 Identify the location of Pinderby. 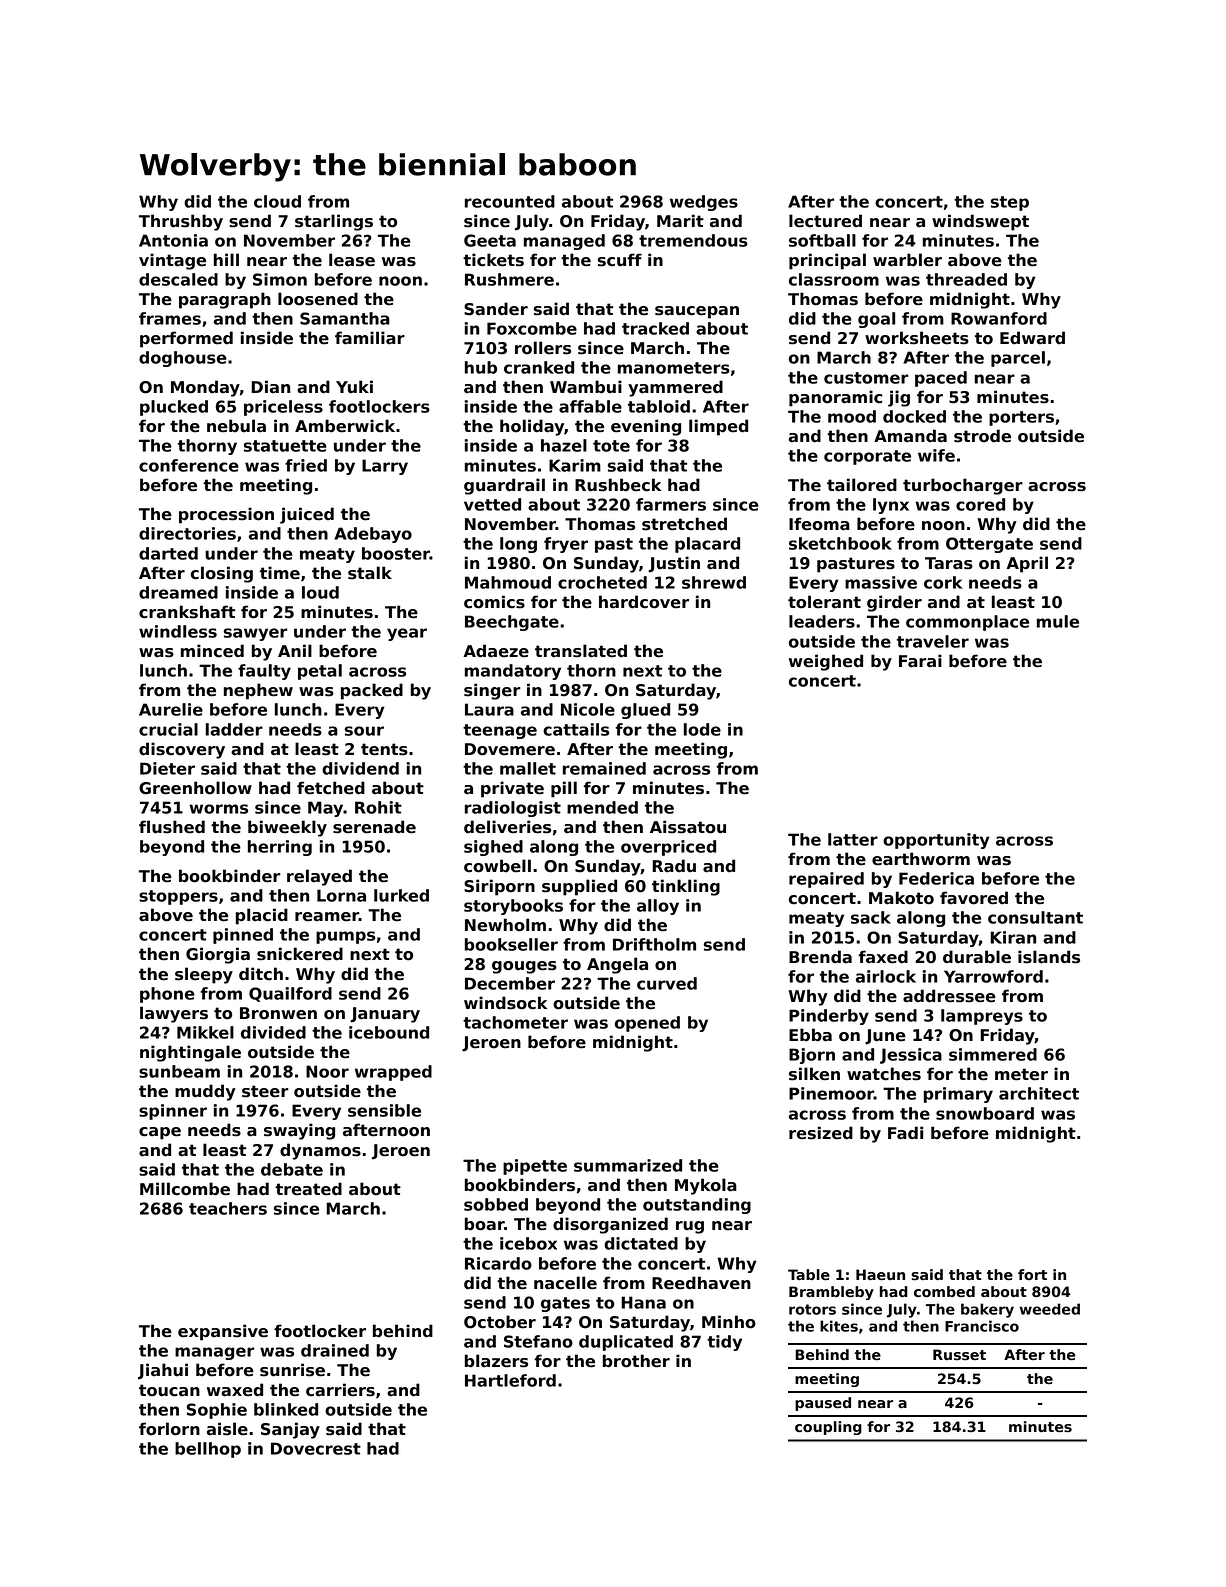
(829, 1017).
